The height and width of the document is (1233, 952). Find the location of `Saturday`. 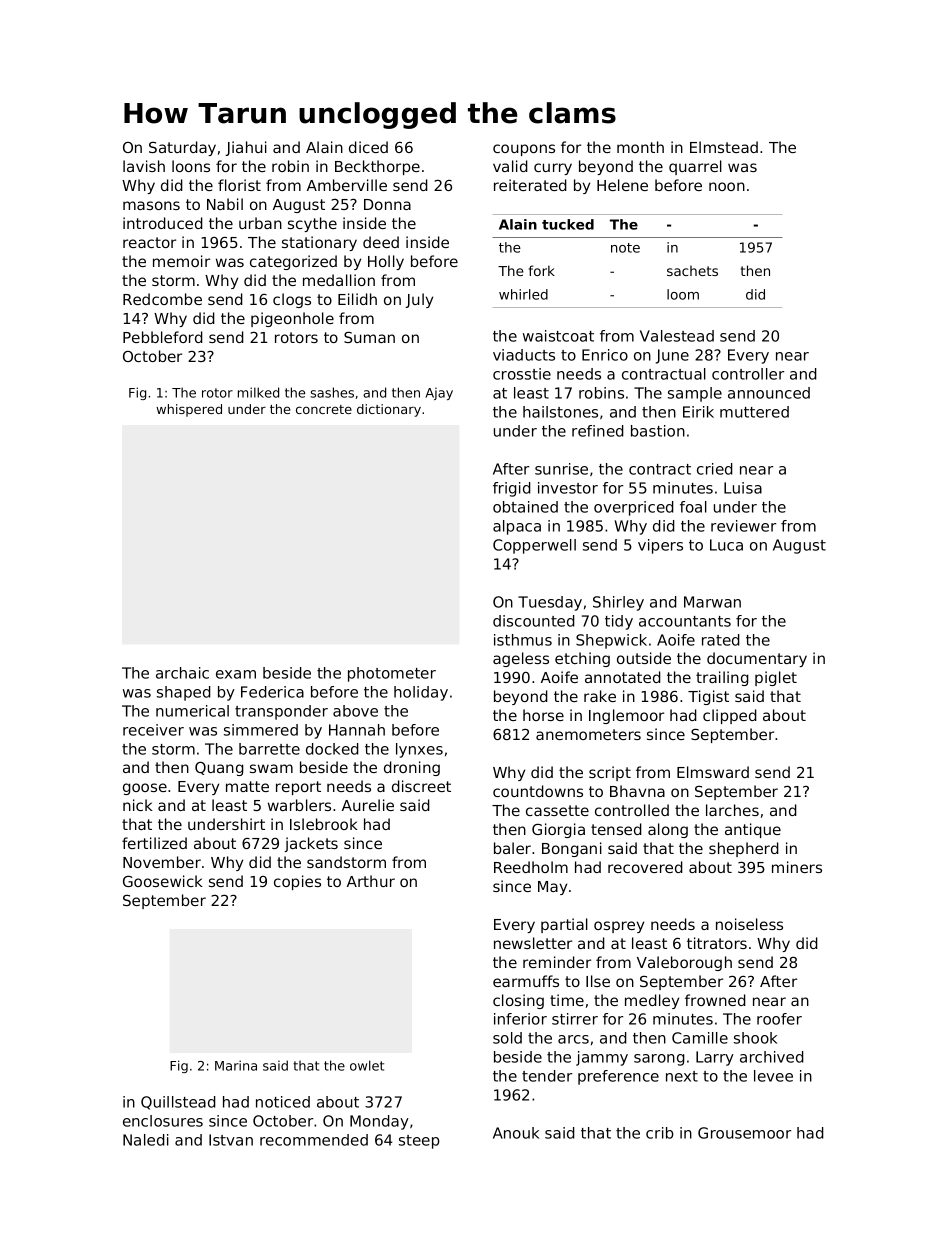

Saturday is located at coordinates (182, 148).
